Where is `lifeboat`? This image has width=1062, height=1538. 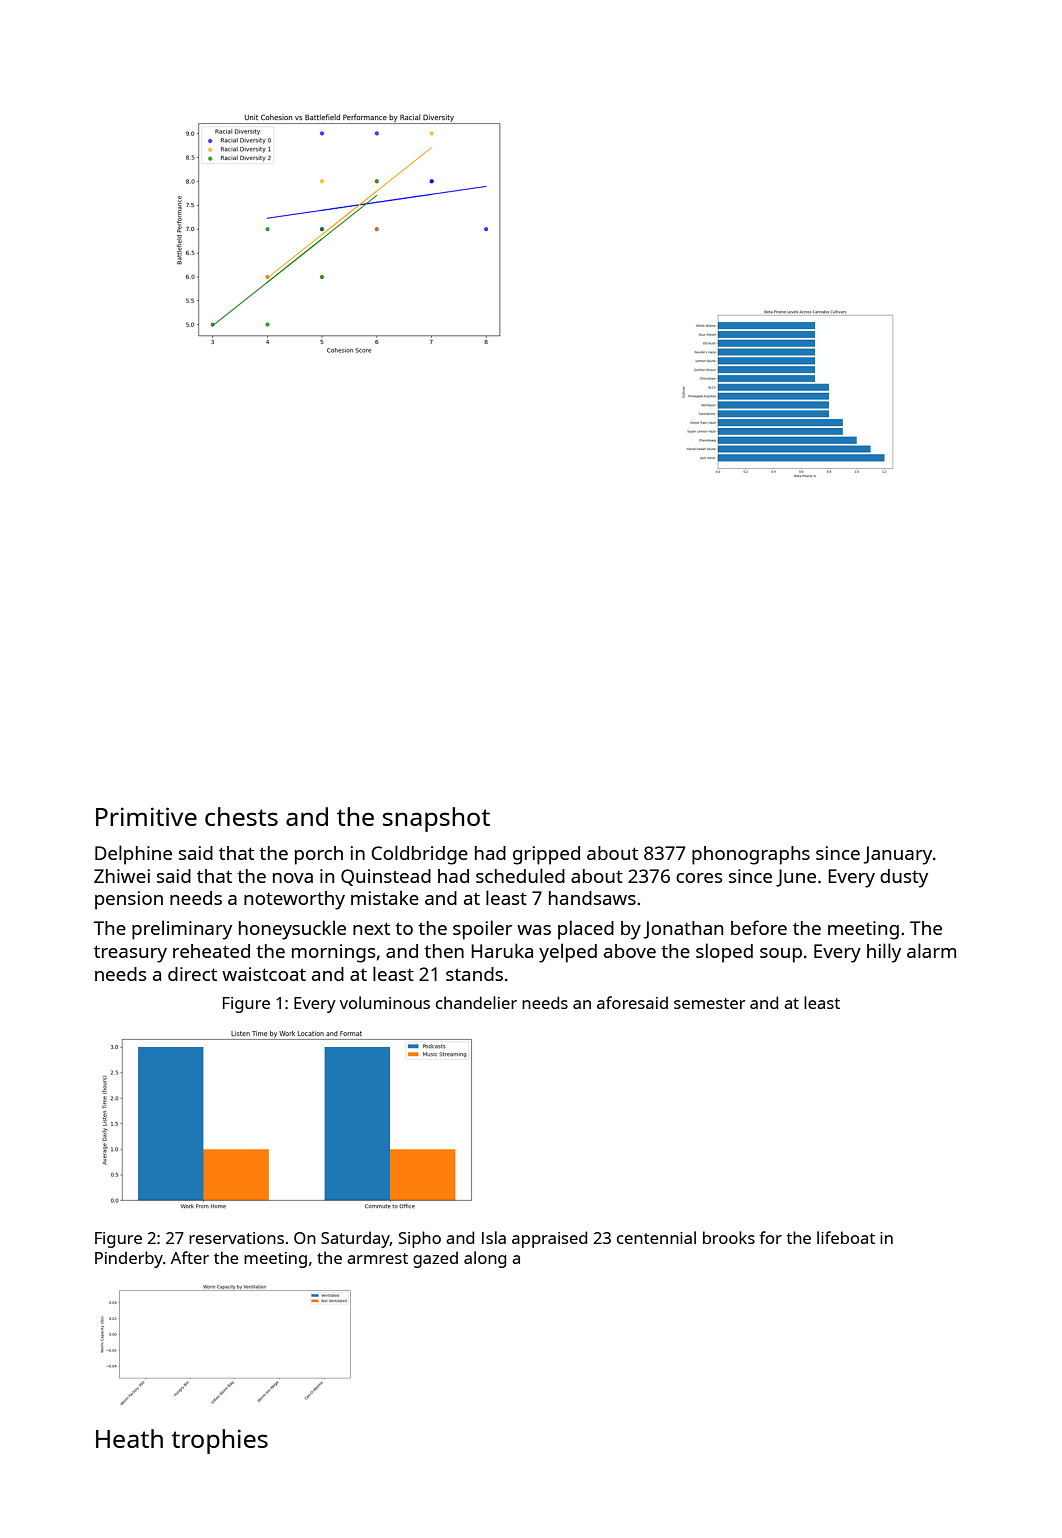 lifeboat is located at coordinates (846, 1237).
